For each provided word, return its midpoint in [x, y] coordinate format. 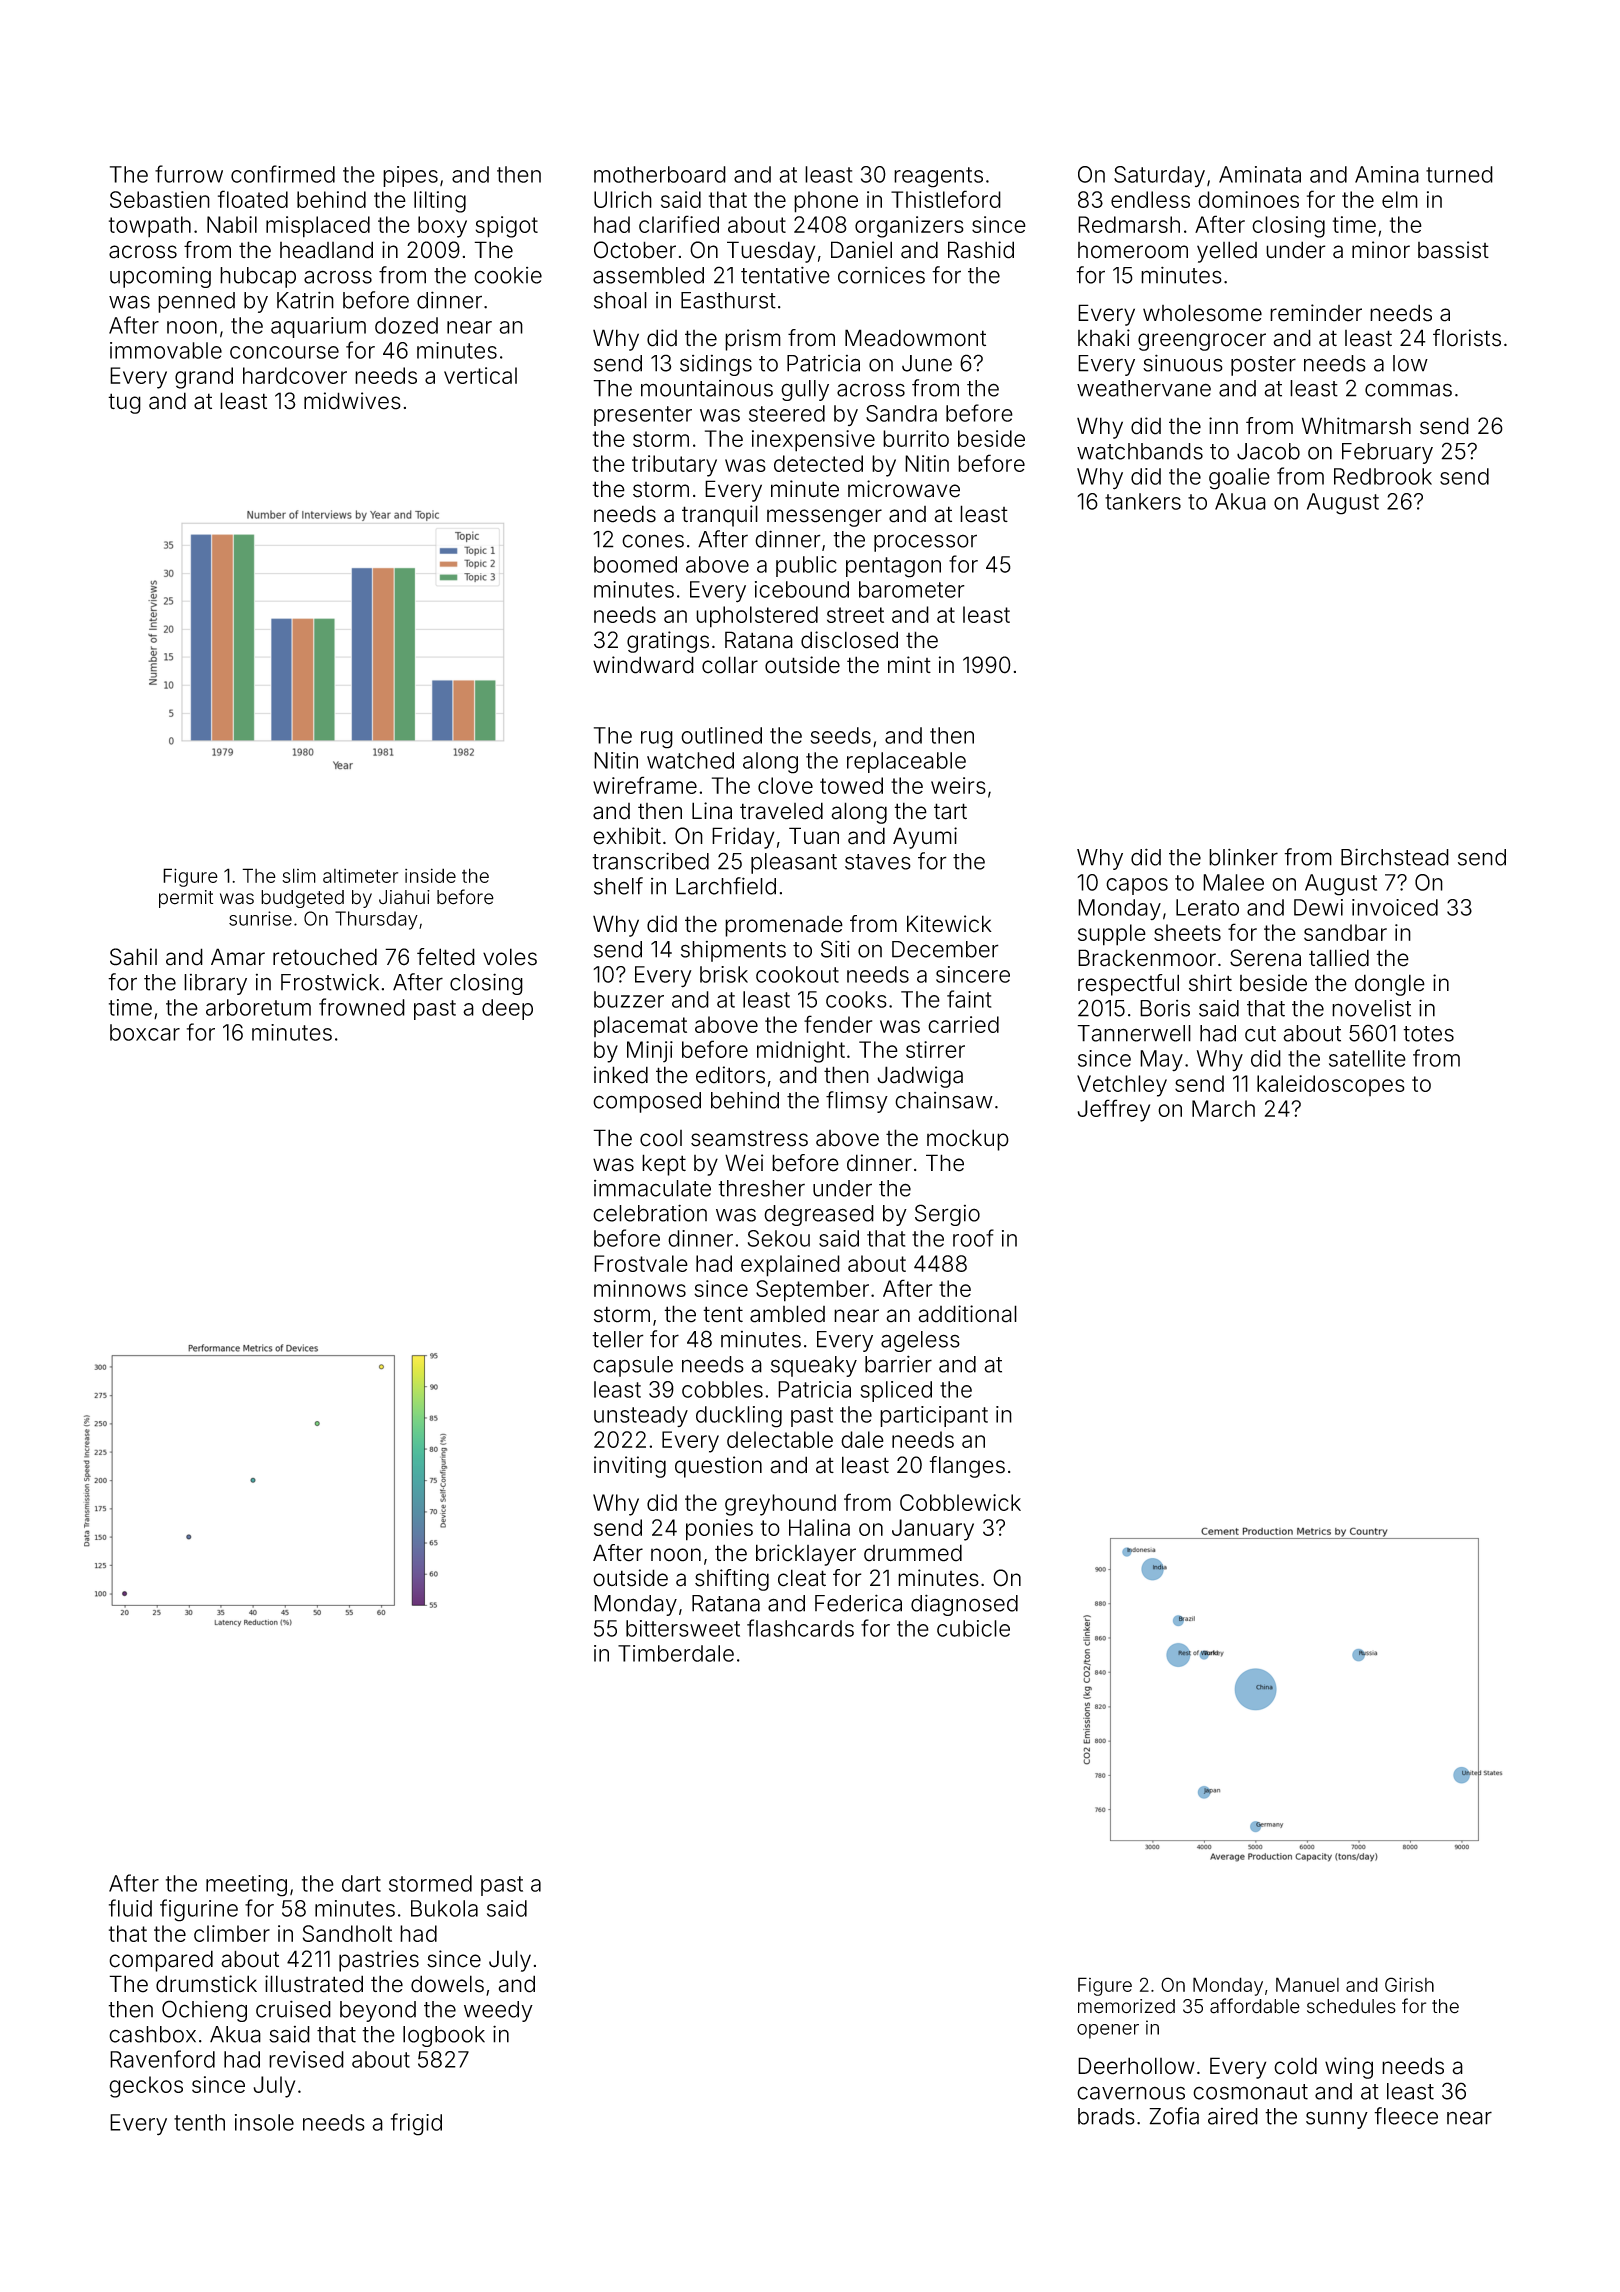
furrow [189, 174]
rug [657, 740]
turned [1459, 174]
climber [232, 1933]
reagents [938, 177]
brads [1106, 2116]
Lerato [1207, 907]
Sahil [133, 957]
